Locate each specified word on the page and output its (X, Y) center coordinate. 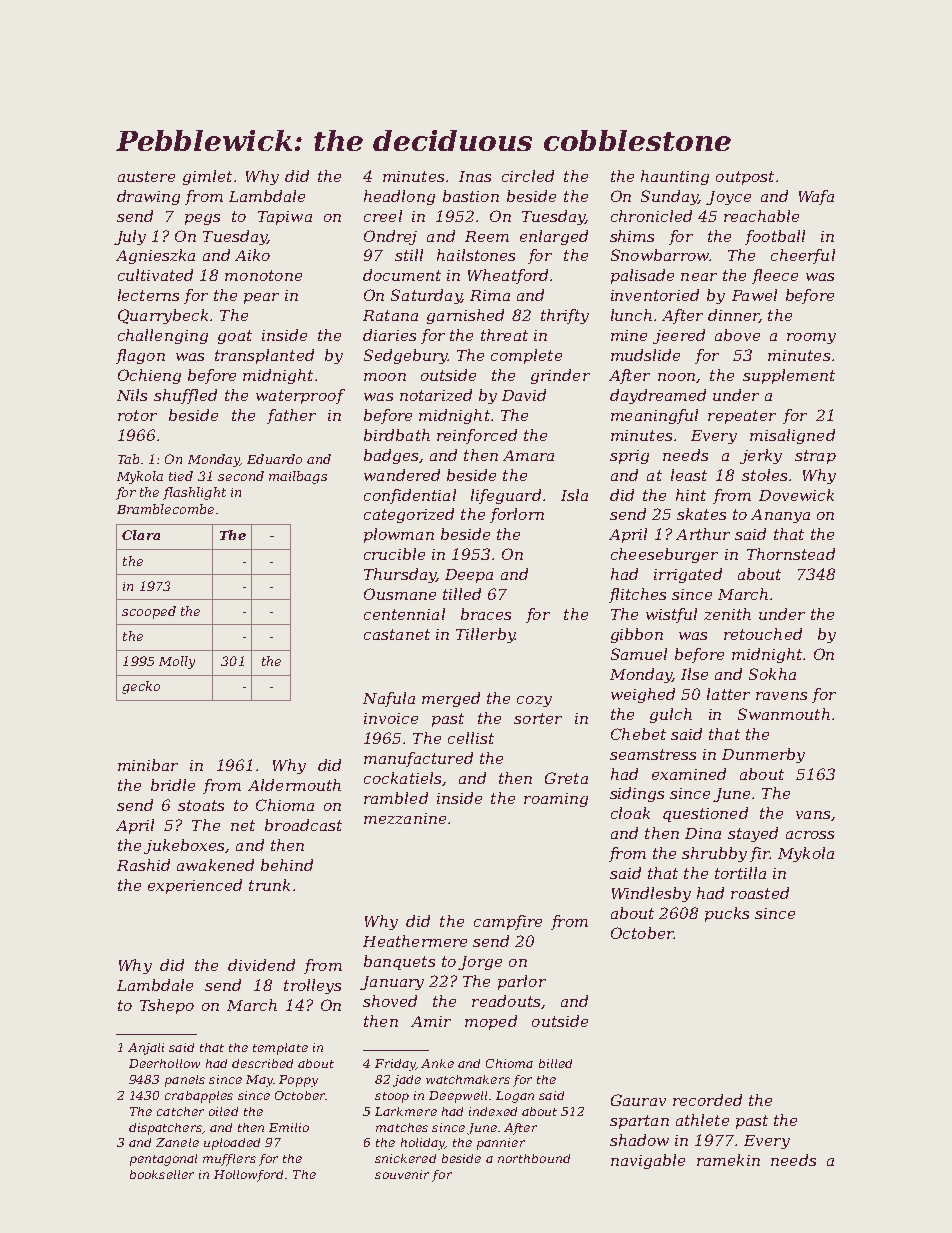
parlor (522, 982)
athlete (702, 1120)
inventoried (655, 295)
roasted (760, 893)
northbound (534, 1158)
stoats (201, 805)
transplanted (264, 356)
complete (526, 356)
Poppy (298, 1081)
